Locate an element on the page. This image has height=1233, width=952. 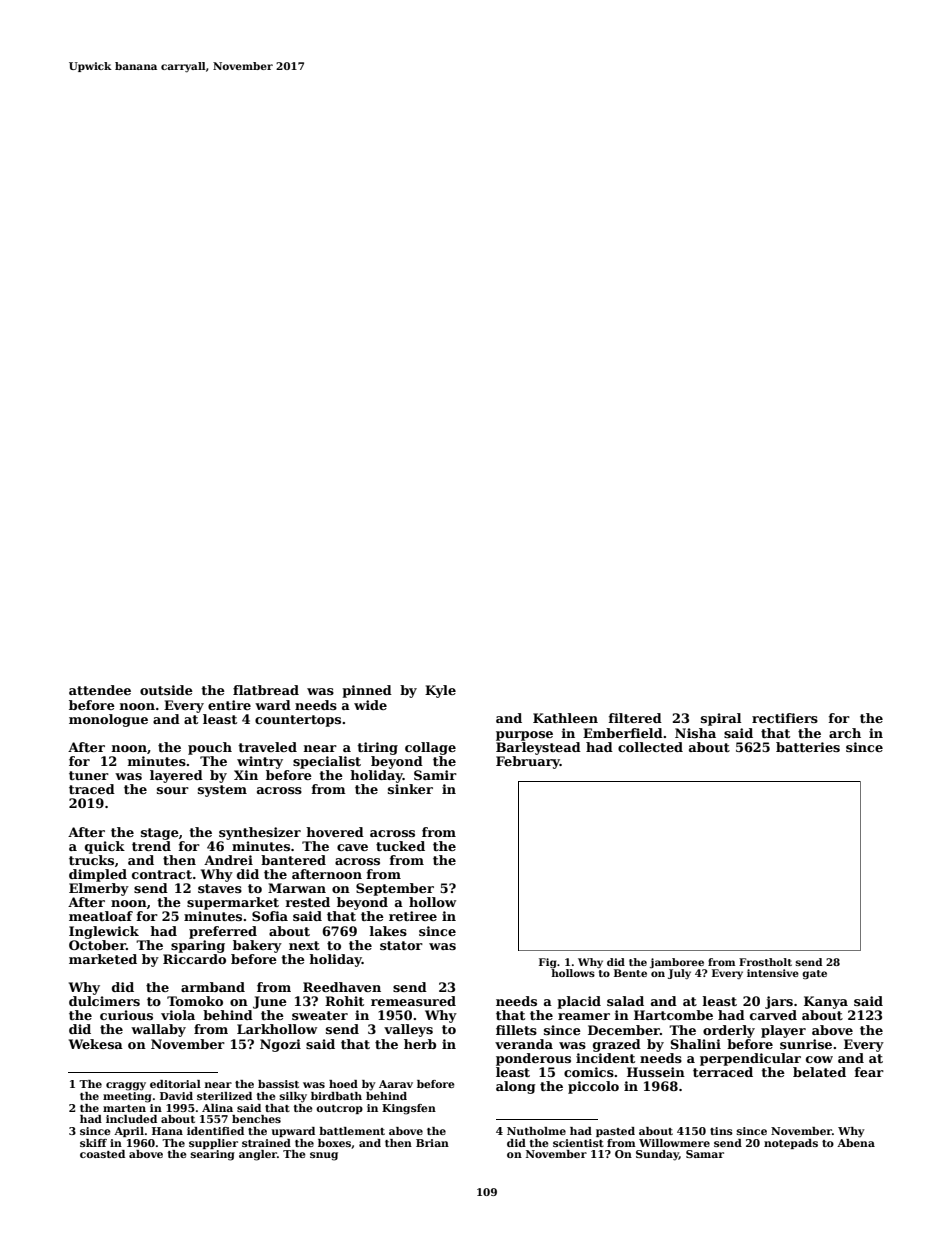
rectifiers is located at coordinates (785, 718).
